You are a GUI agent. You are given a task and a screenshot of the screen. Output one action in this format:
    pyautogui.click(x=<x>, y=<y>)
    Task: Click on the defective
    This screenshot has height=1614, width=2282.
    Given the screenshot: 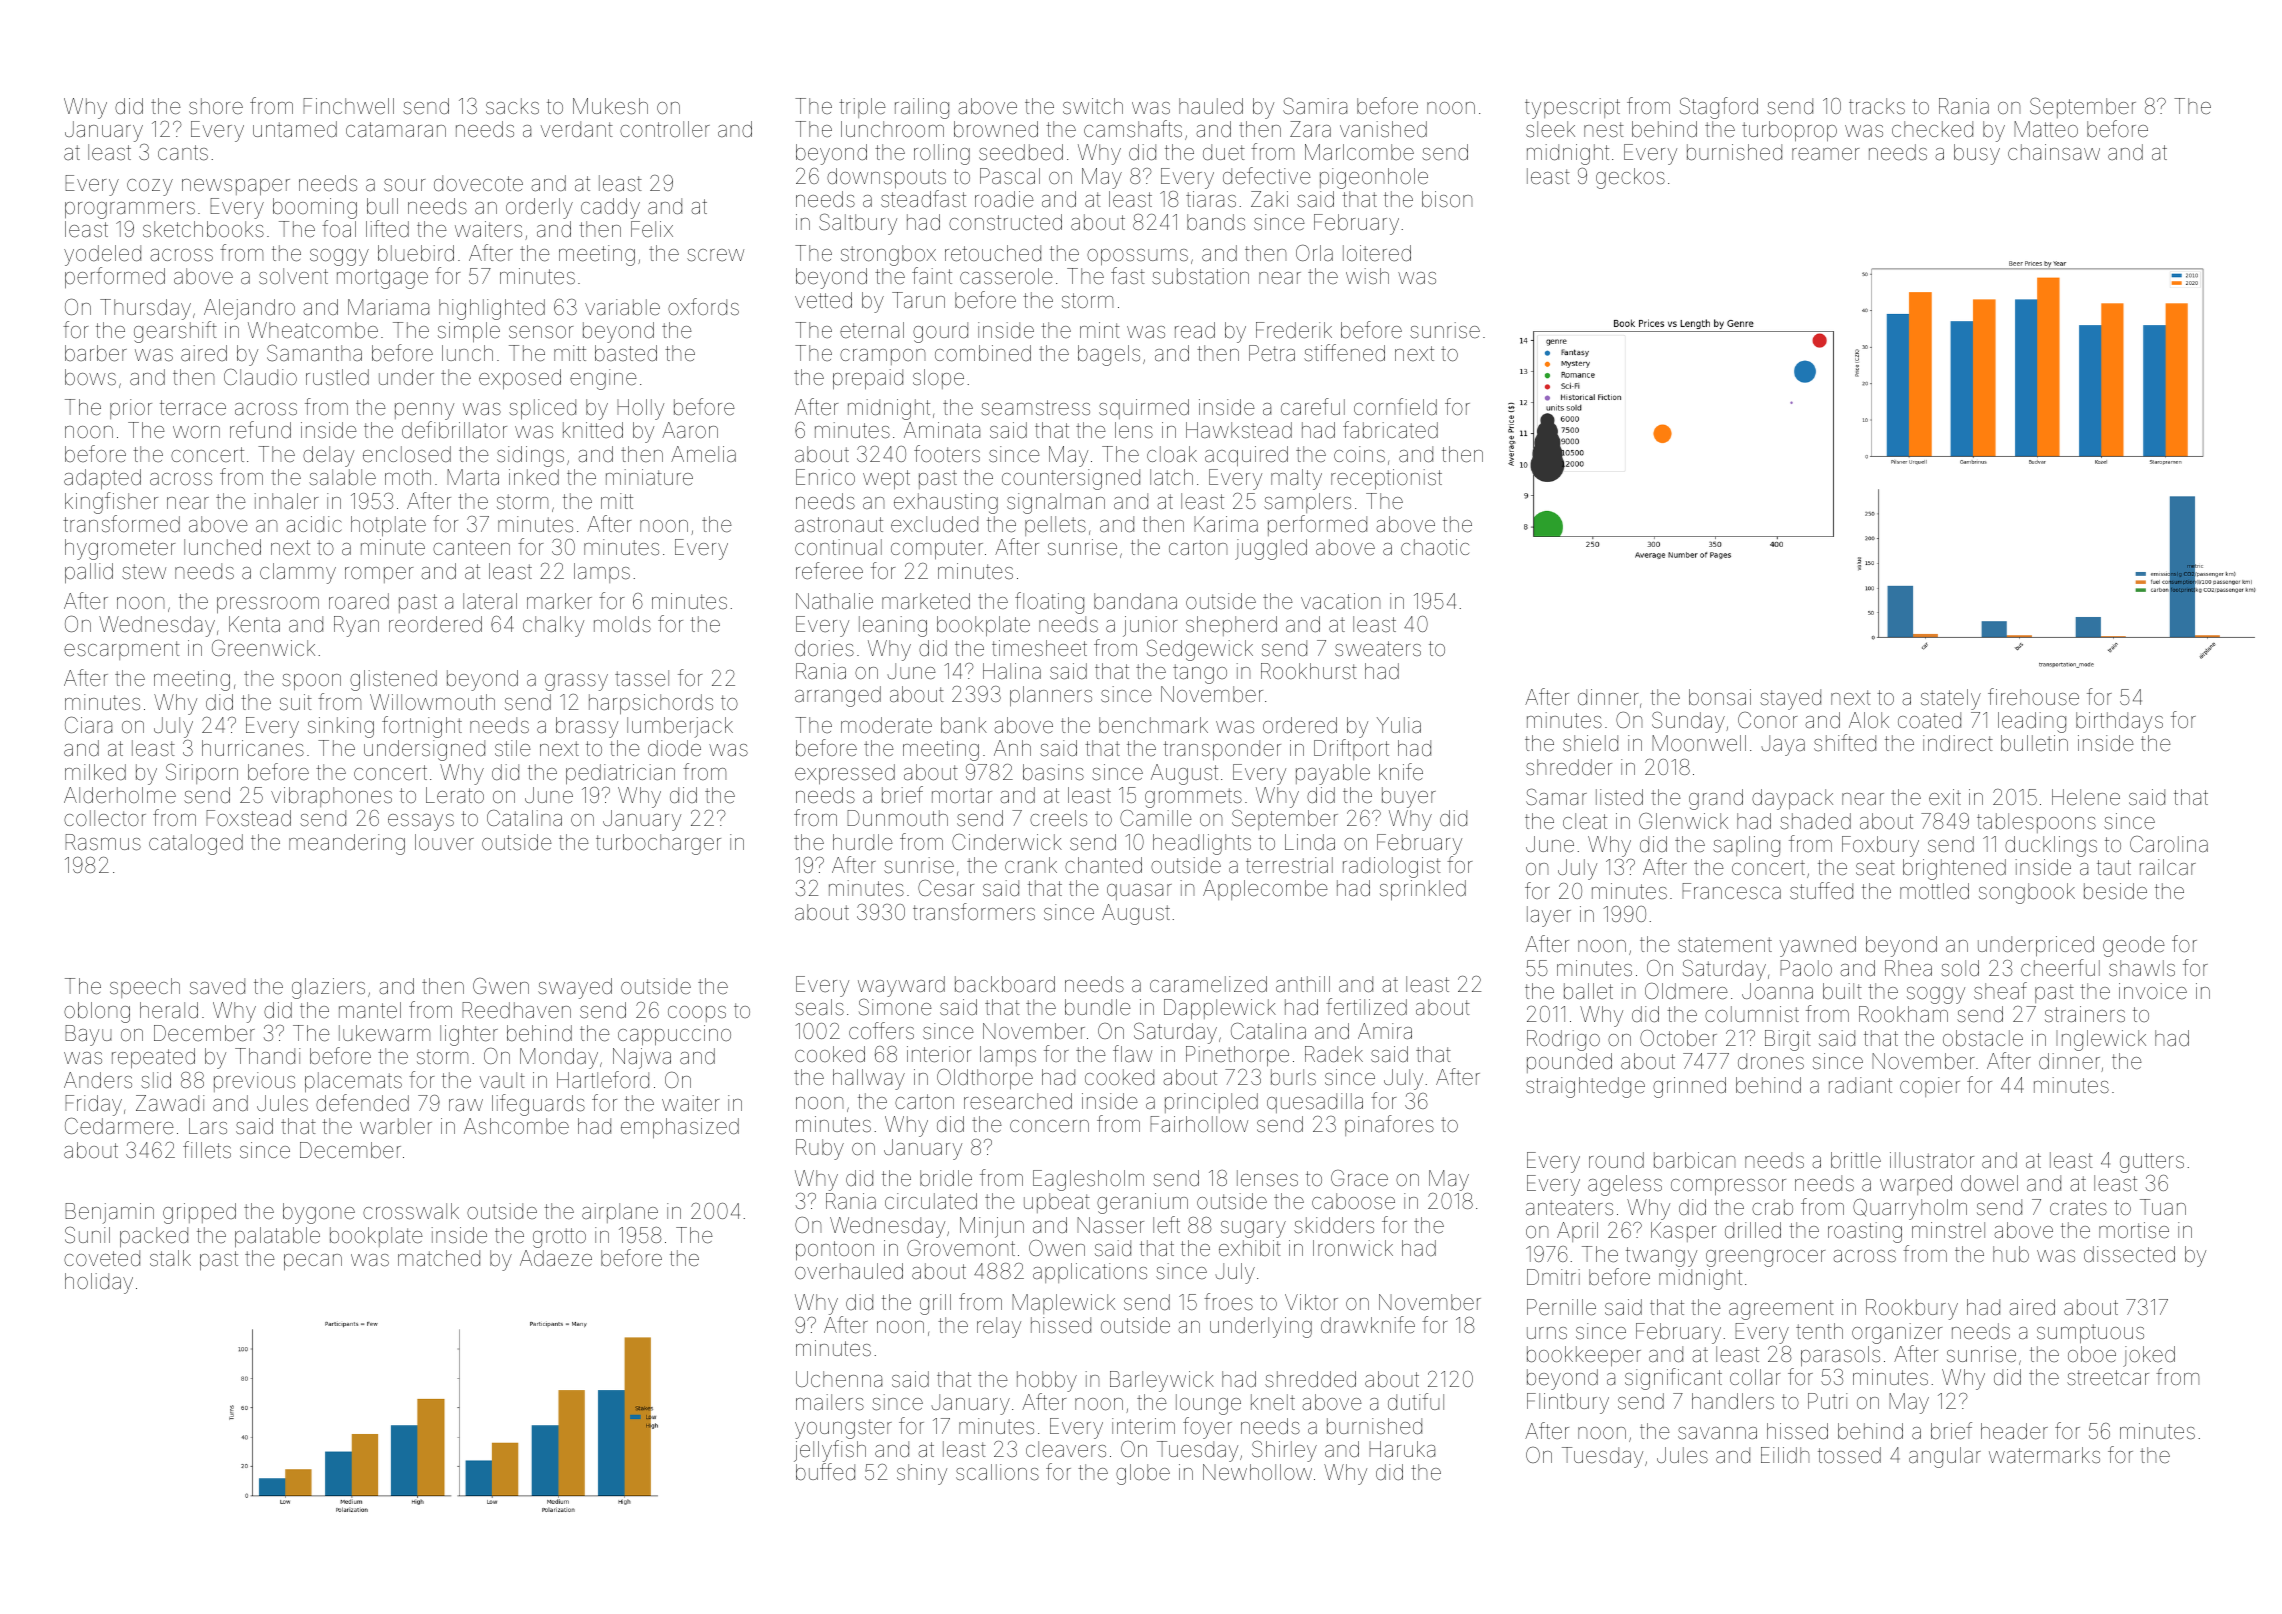 What is the action you would take?
    pyautogui.click(x=1267, y=176)
